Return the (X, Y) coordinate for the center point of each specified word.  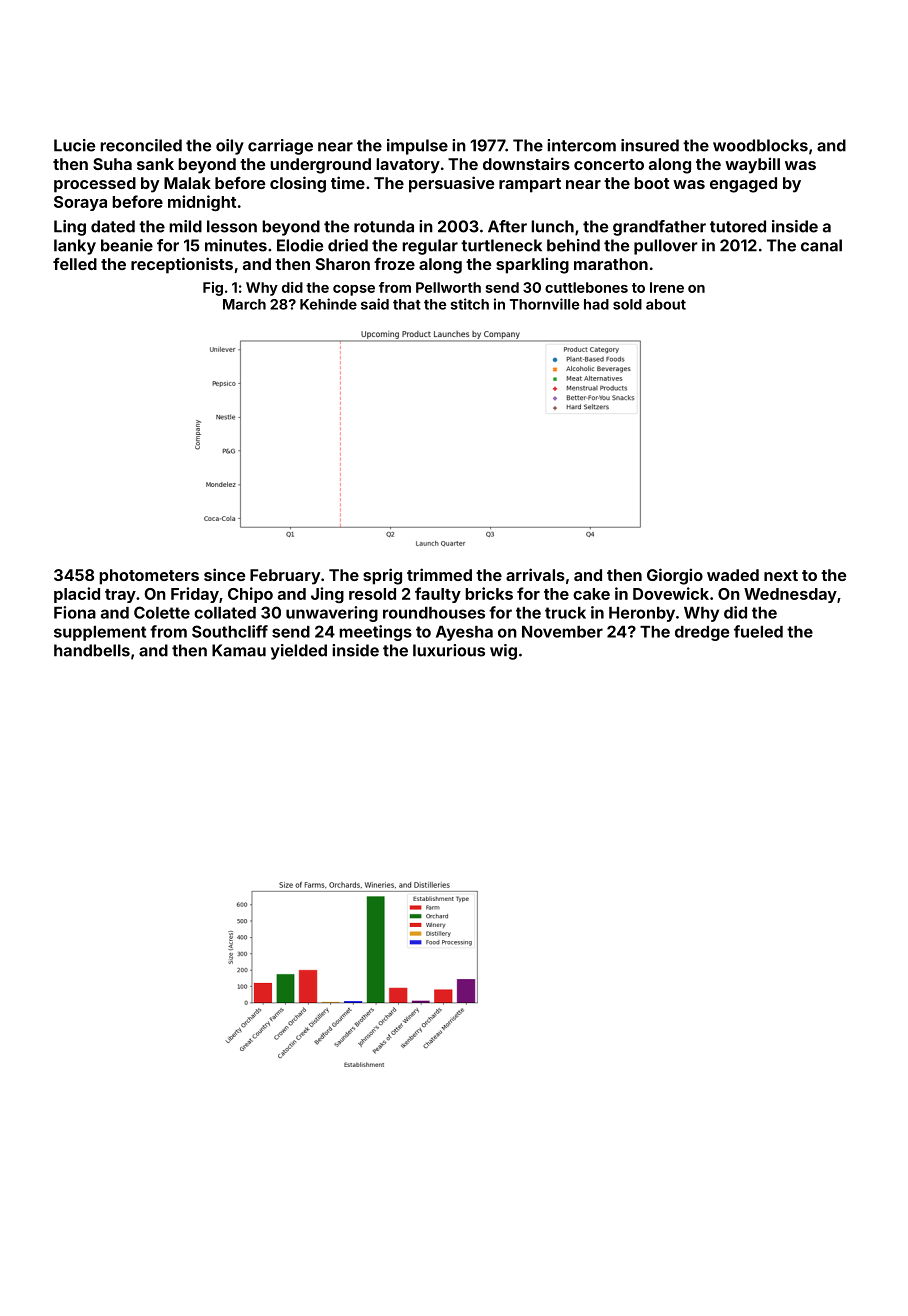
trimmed (439, 574)
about (666, 304)
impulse (417, 147)
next (781, 575)
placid (77, 595)
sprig (382, 576)
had (596, 304)
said (375, 304)
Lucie (74, 145)
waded (733, 575)
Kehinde (328, 304)
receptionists (182, 265)
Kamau (239, 650)
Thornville (544, 304)
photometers (149, 577)
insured (650, 145)
